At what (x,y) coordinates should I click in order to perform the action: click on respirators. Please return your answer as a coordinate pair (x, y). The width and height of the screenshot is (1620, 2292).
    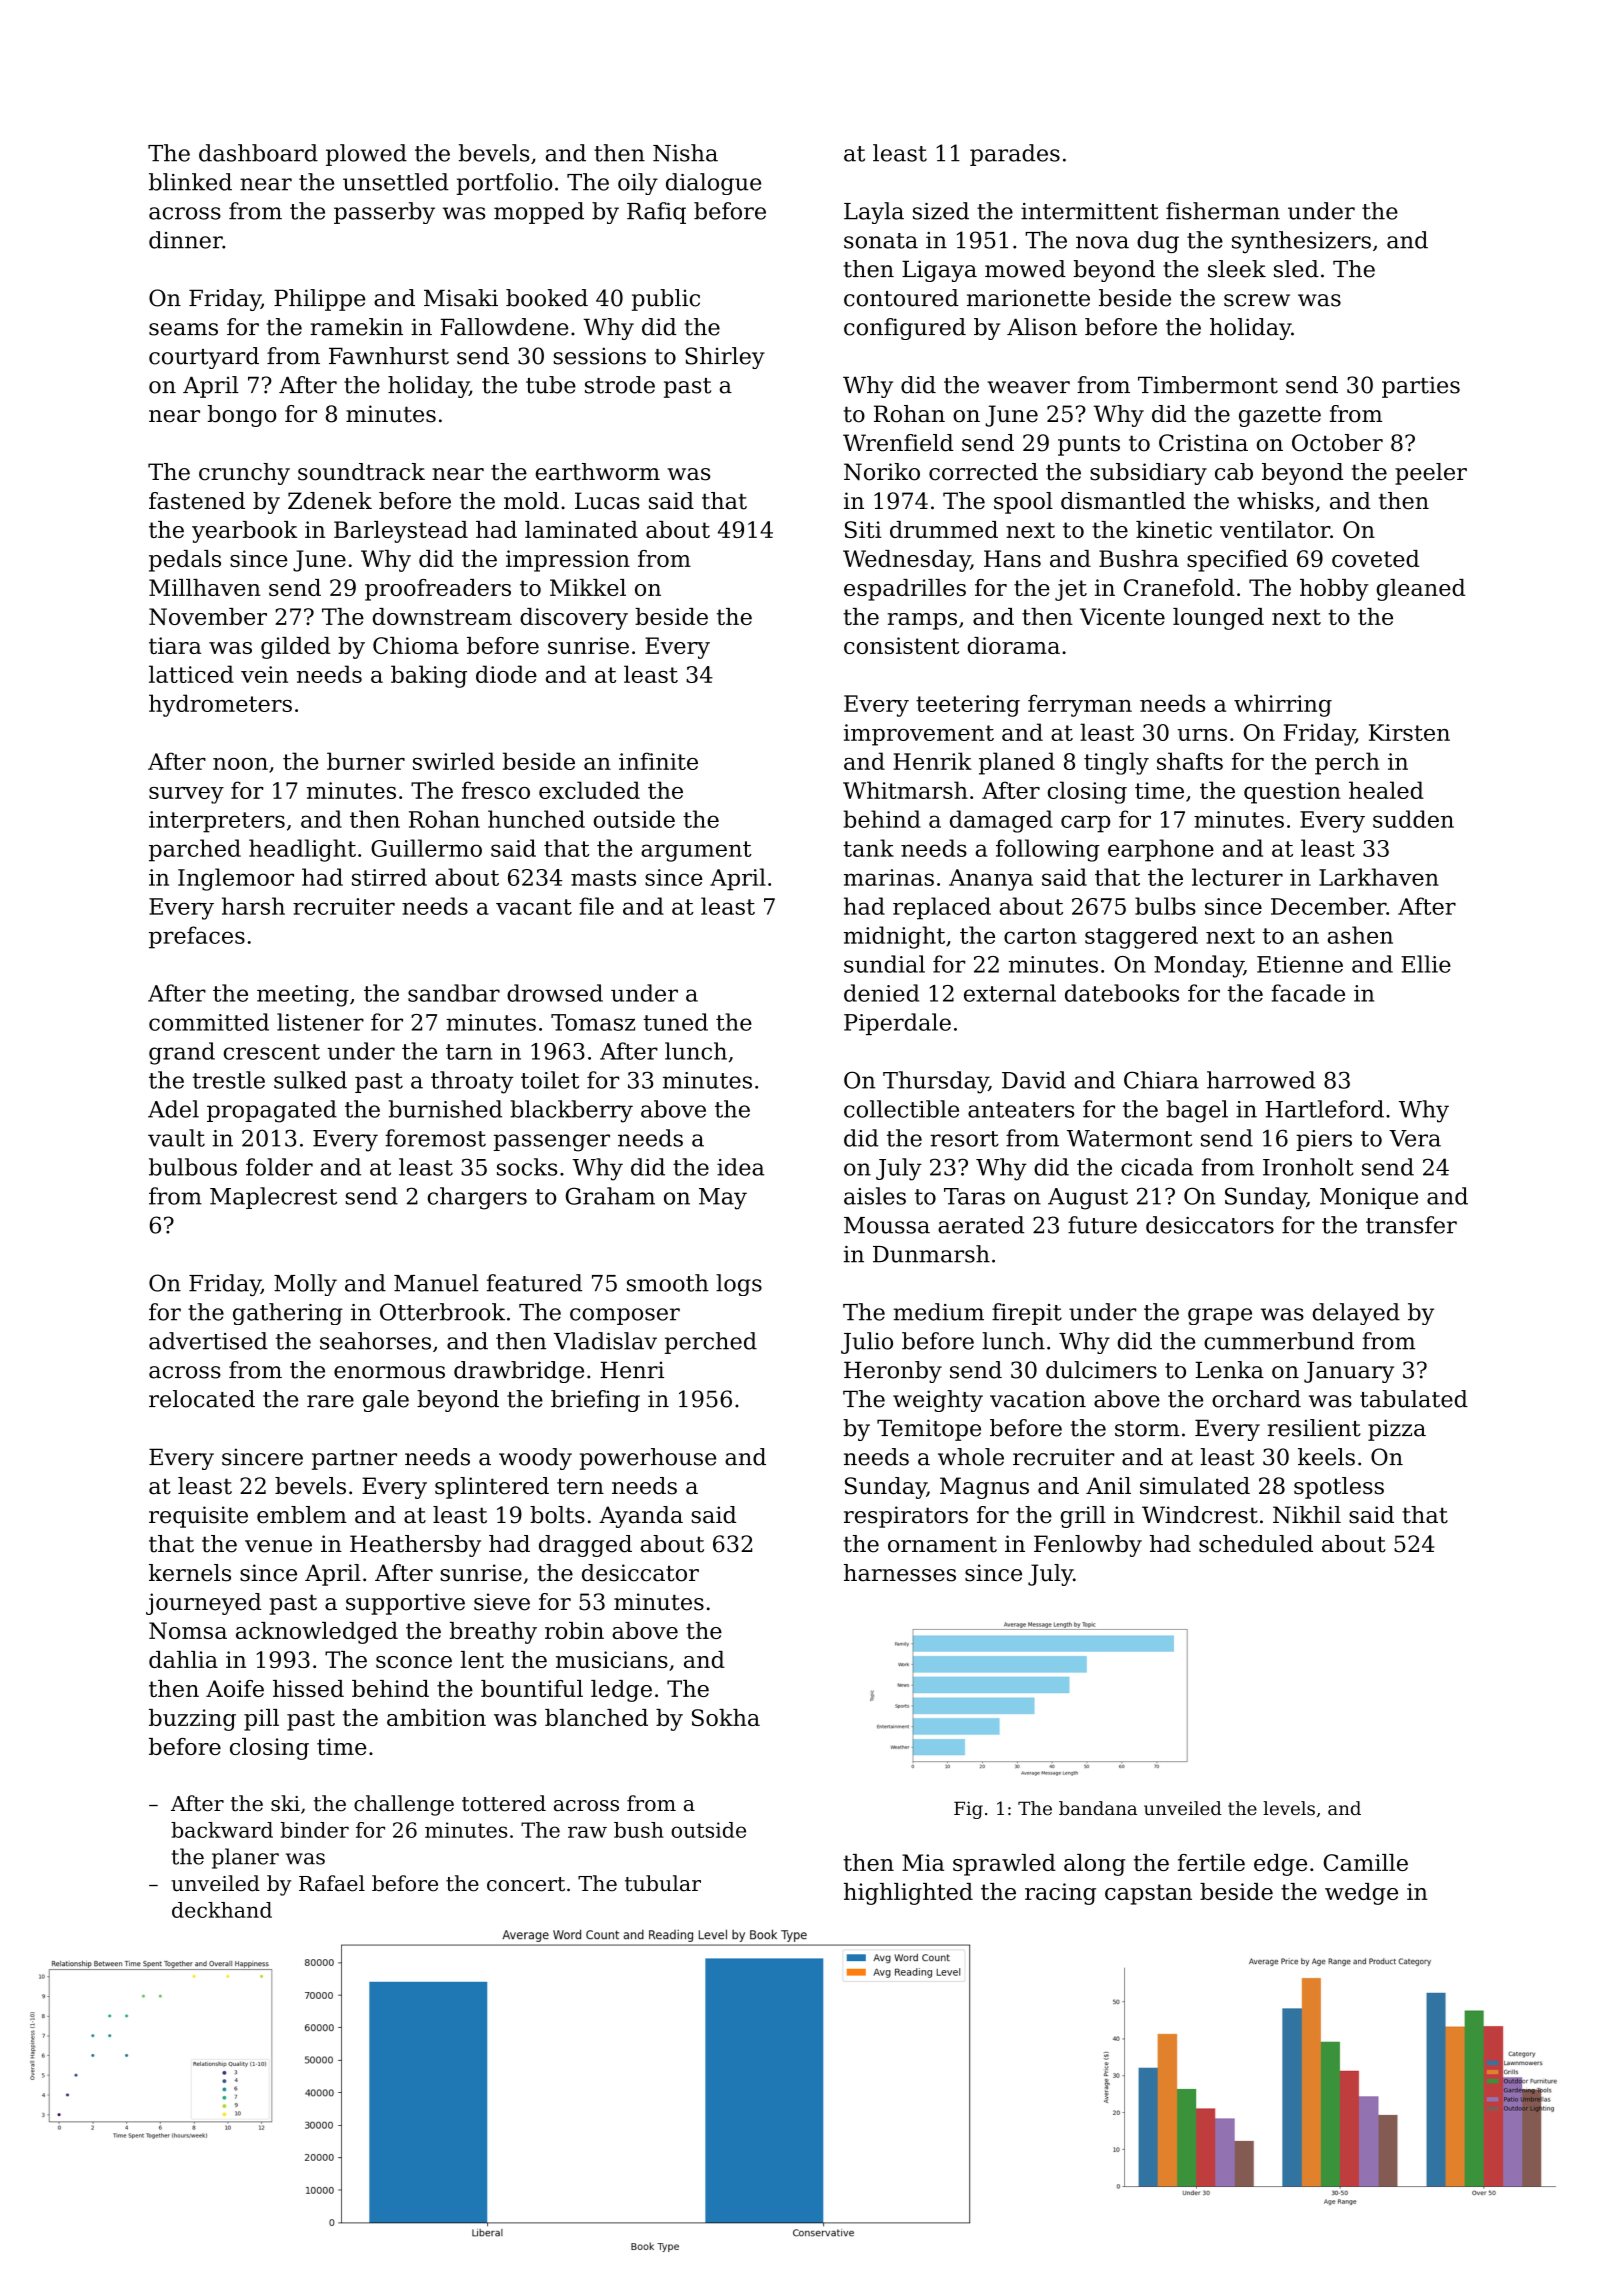
    Looking at the image, I should click on (906, 1517).
